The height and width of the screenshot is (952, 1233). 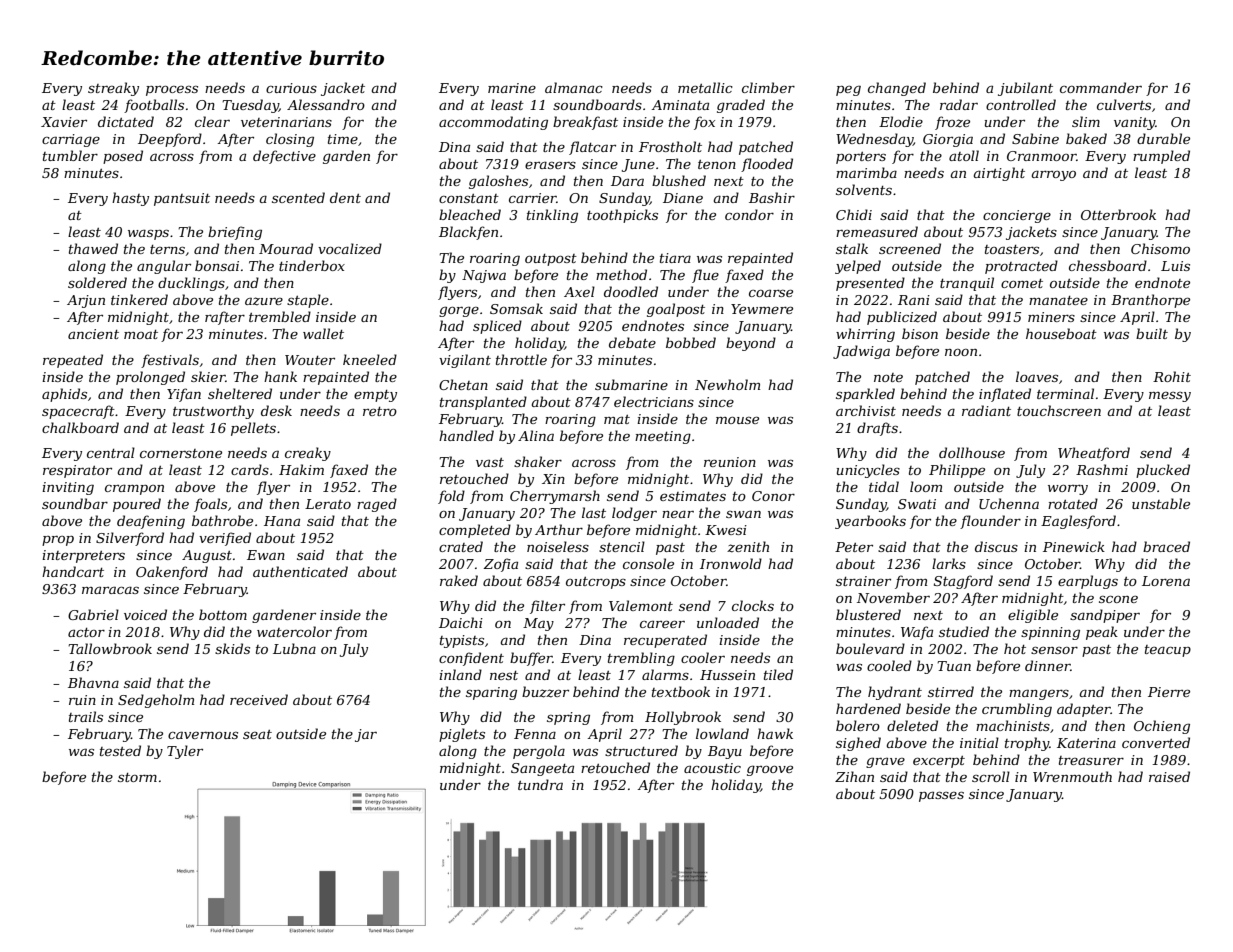 I want to click on concierge, so click(x=1017, y=216).
